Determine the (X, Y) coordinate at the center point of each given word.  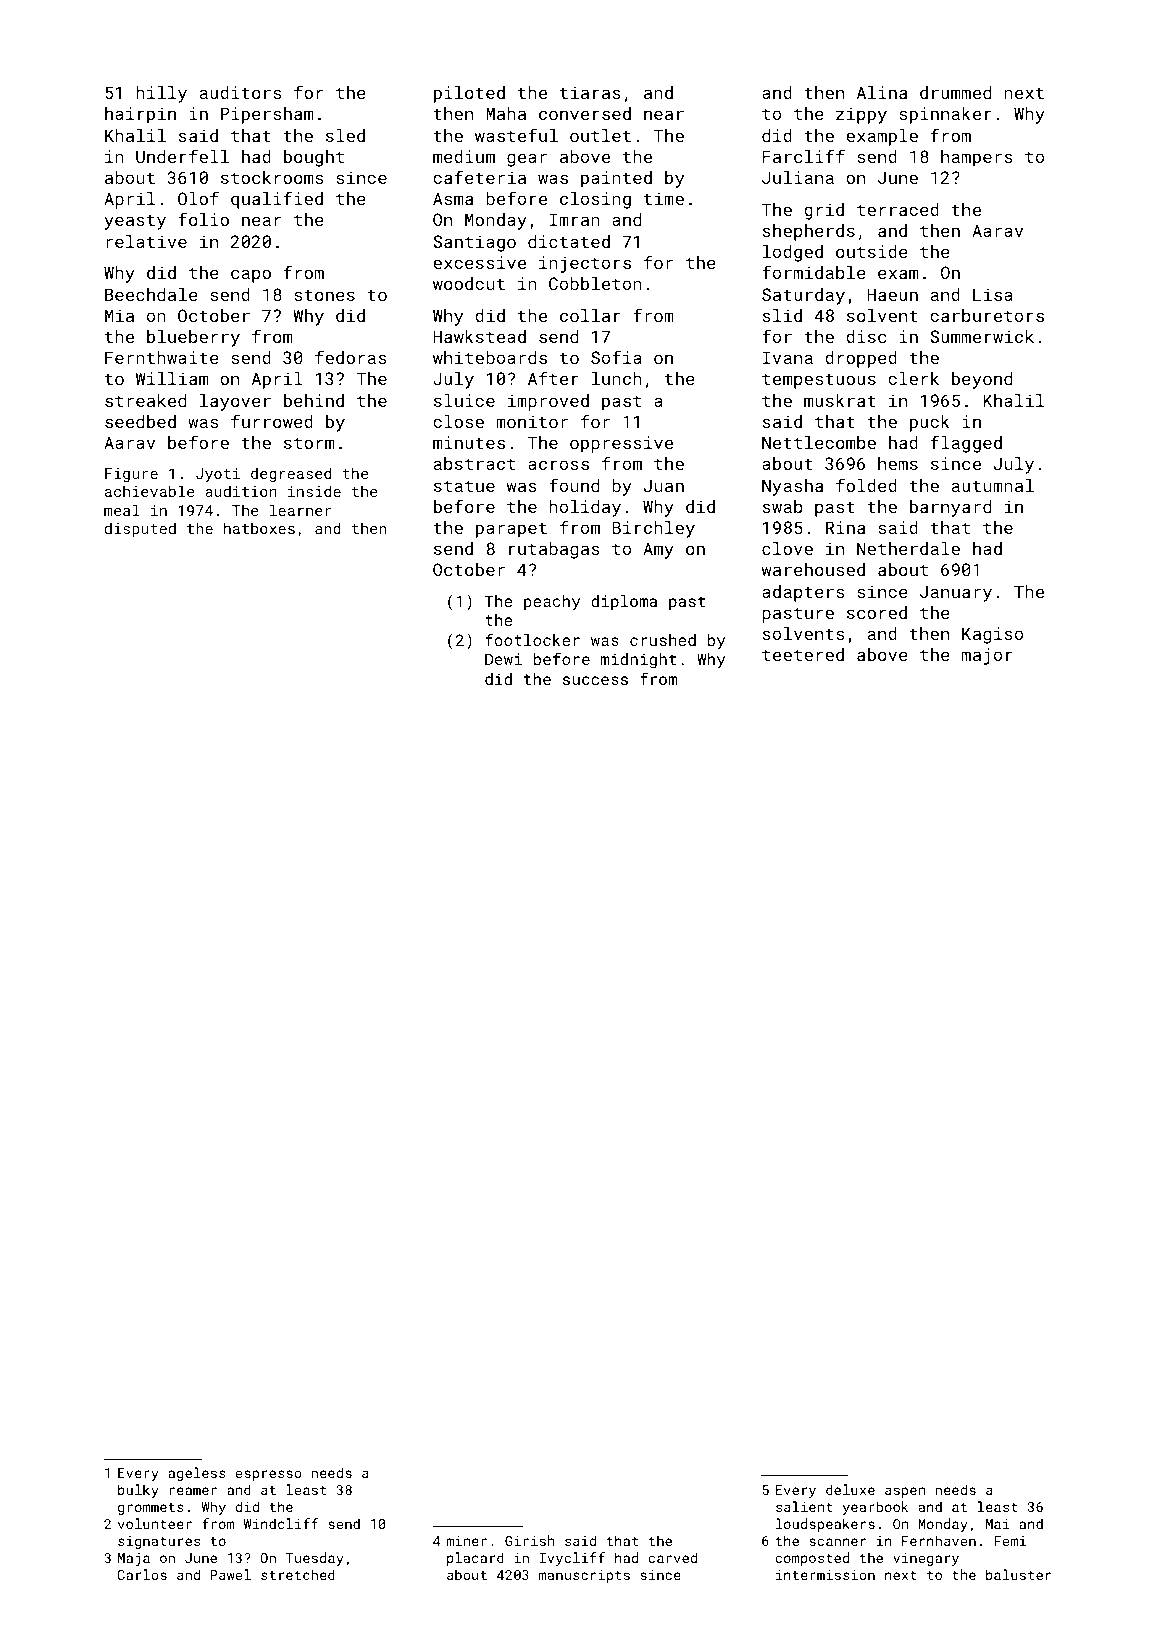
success (595, 680)
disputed (140, 529)
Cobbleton (595, 283)
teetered (803, 654)
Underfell (182, 156)
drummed (955, 92)
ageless (197, 1474)
